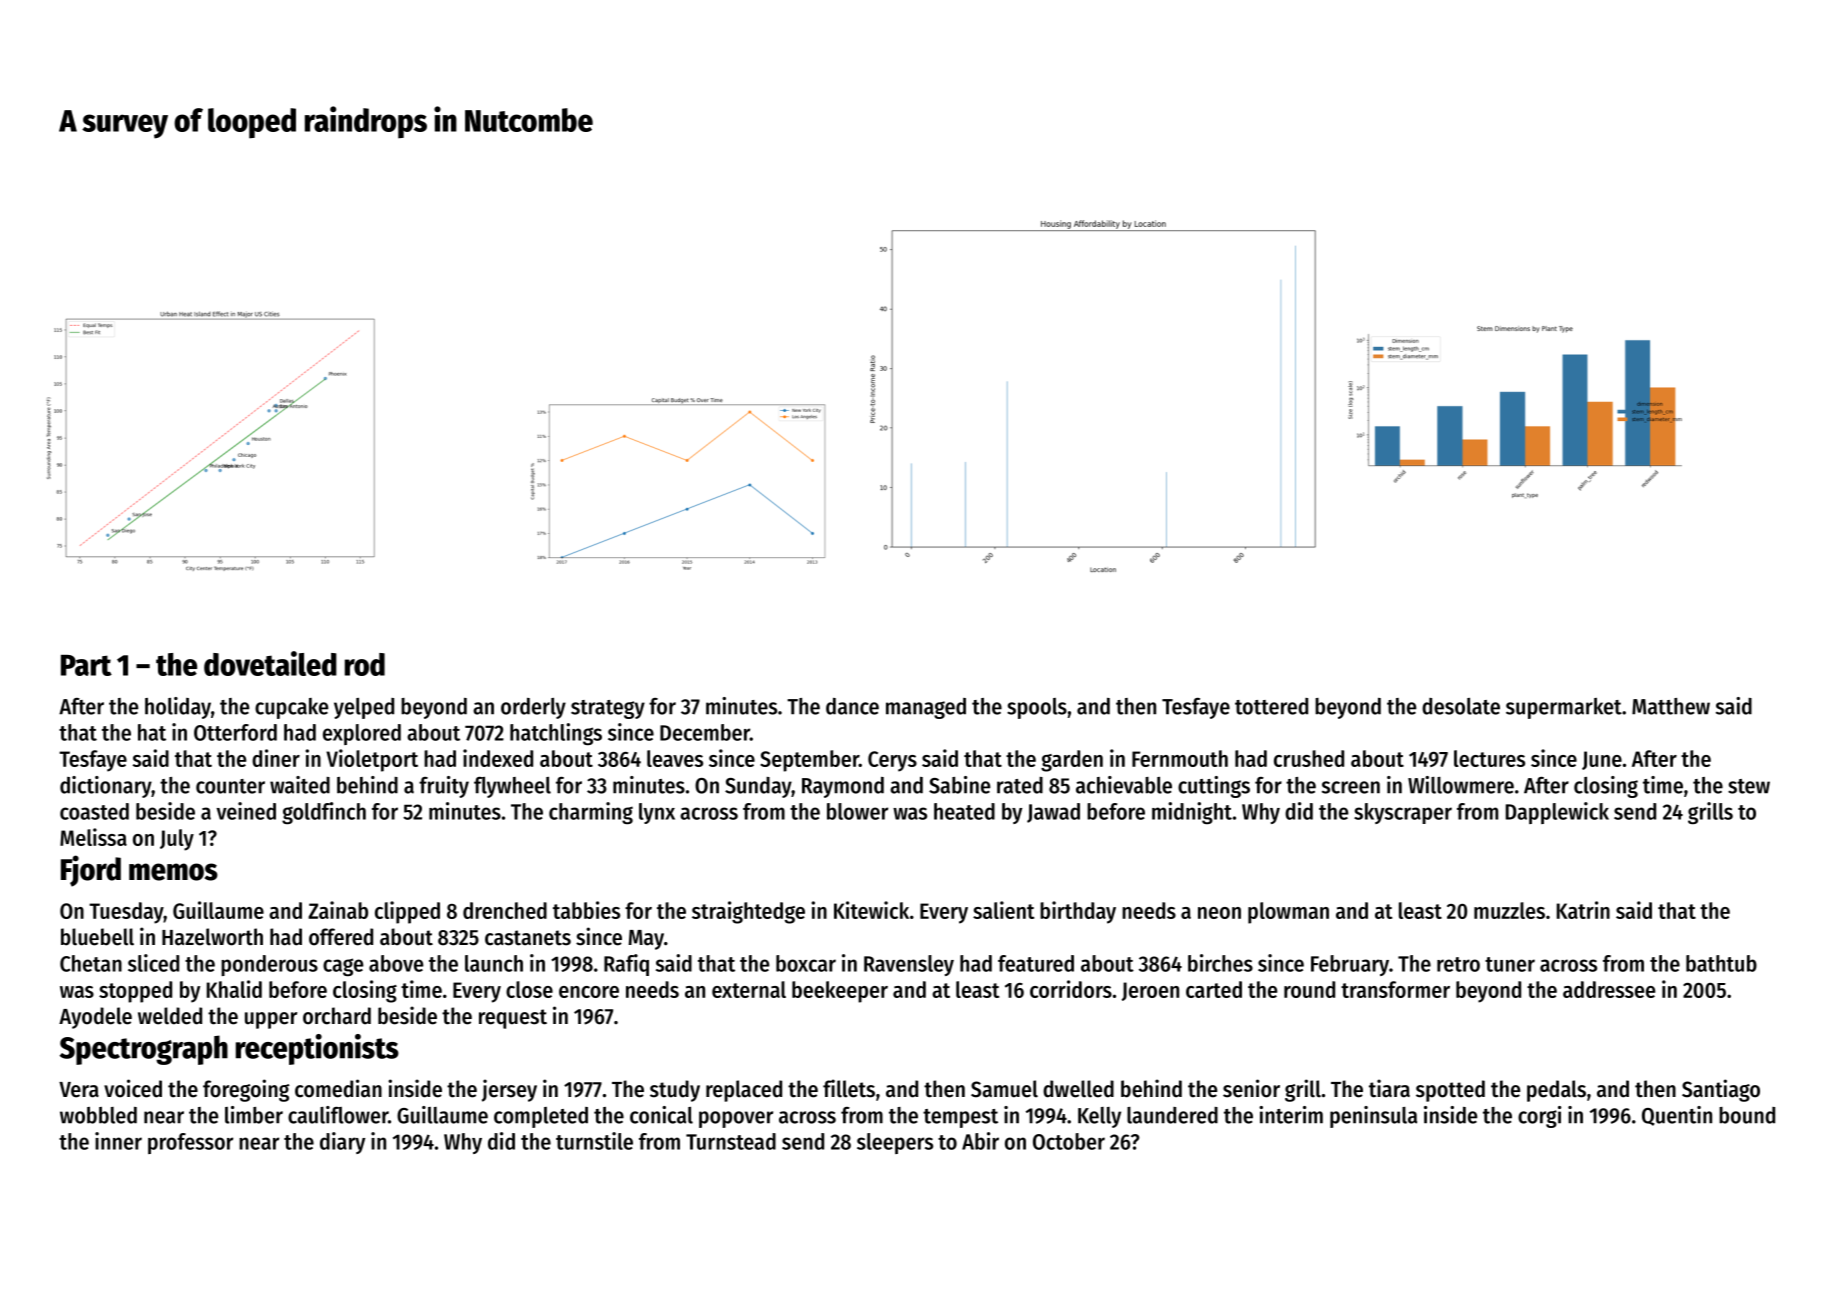 Image resolution: width=1846 pixels, height=1305 pixels. What do you see at coordinates (98, 1115) in the screenshot?
I see `wobbled` at bounding box center [98, 1115].
